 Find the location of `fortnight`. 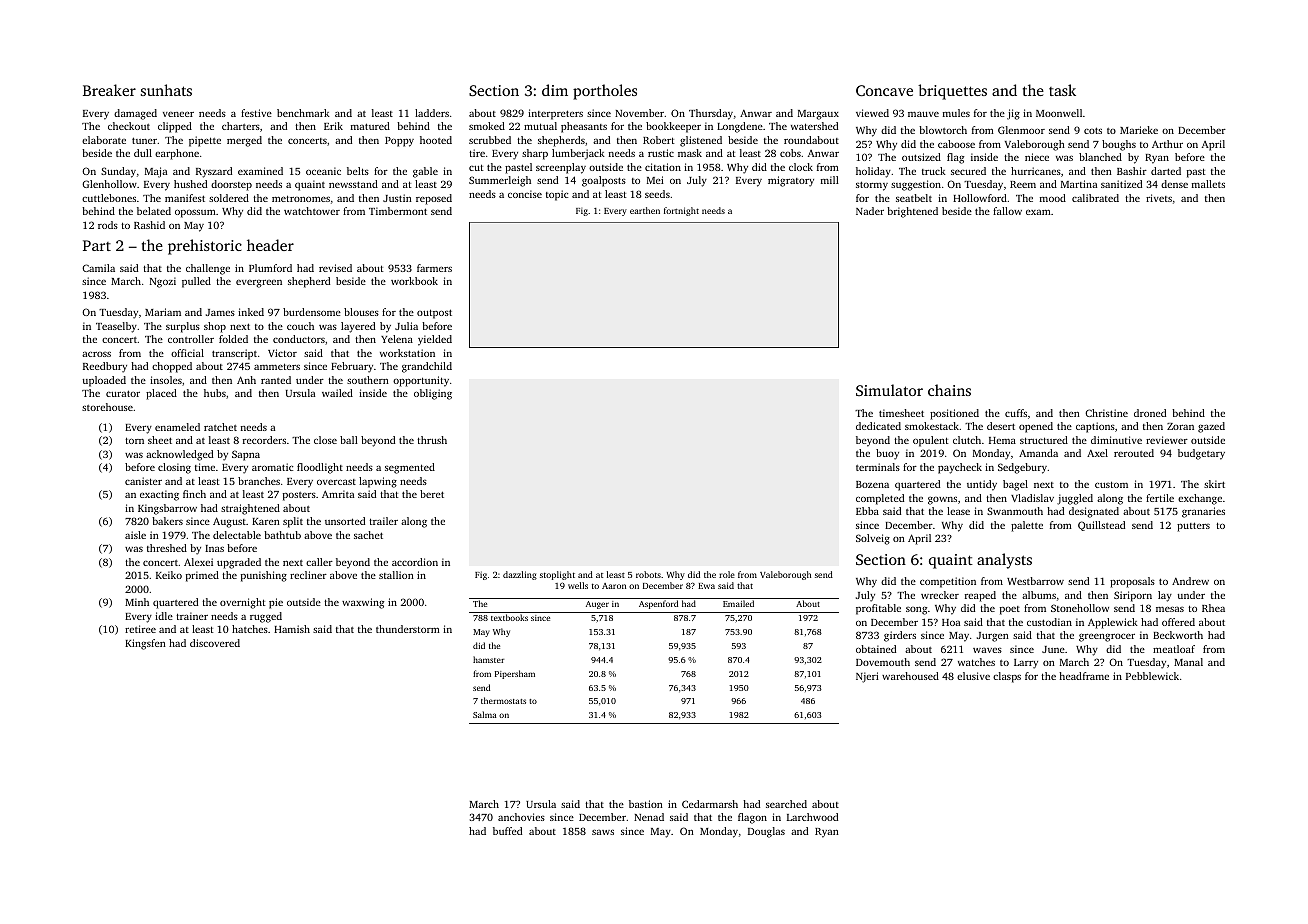

fortnight is located at coordinates (681, 211).
